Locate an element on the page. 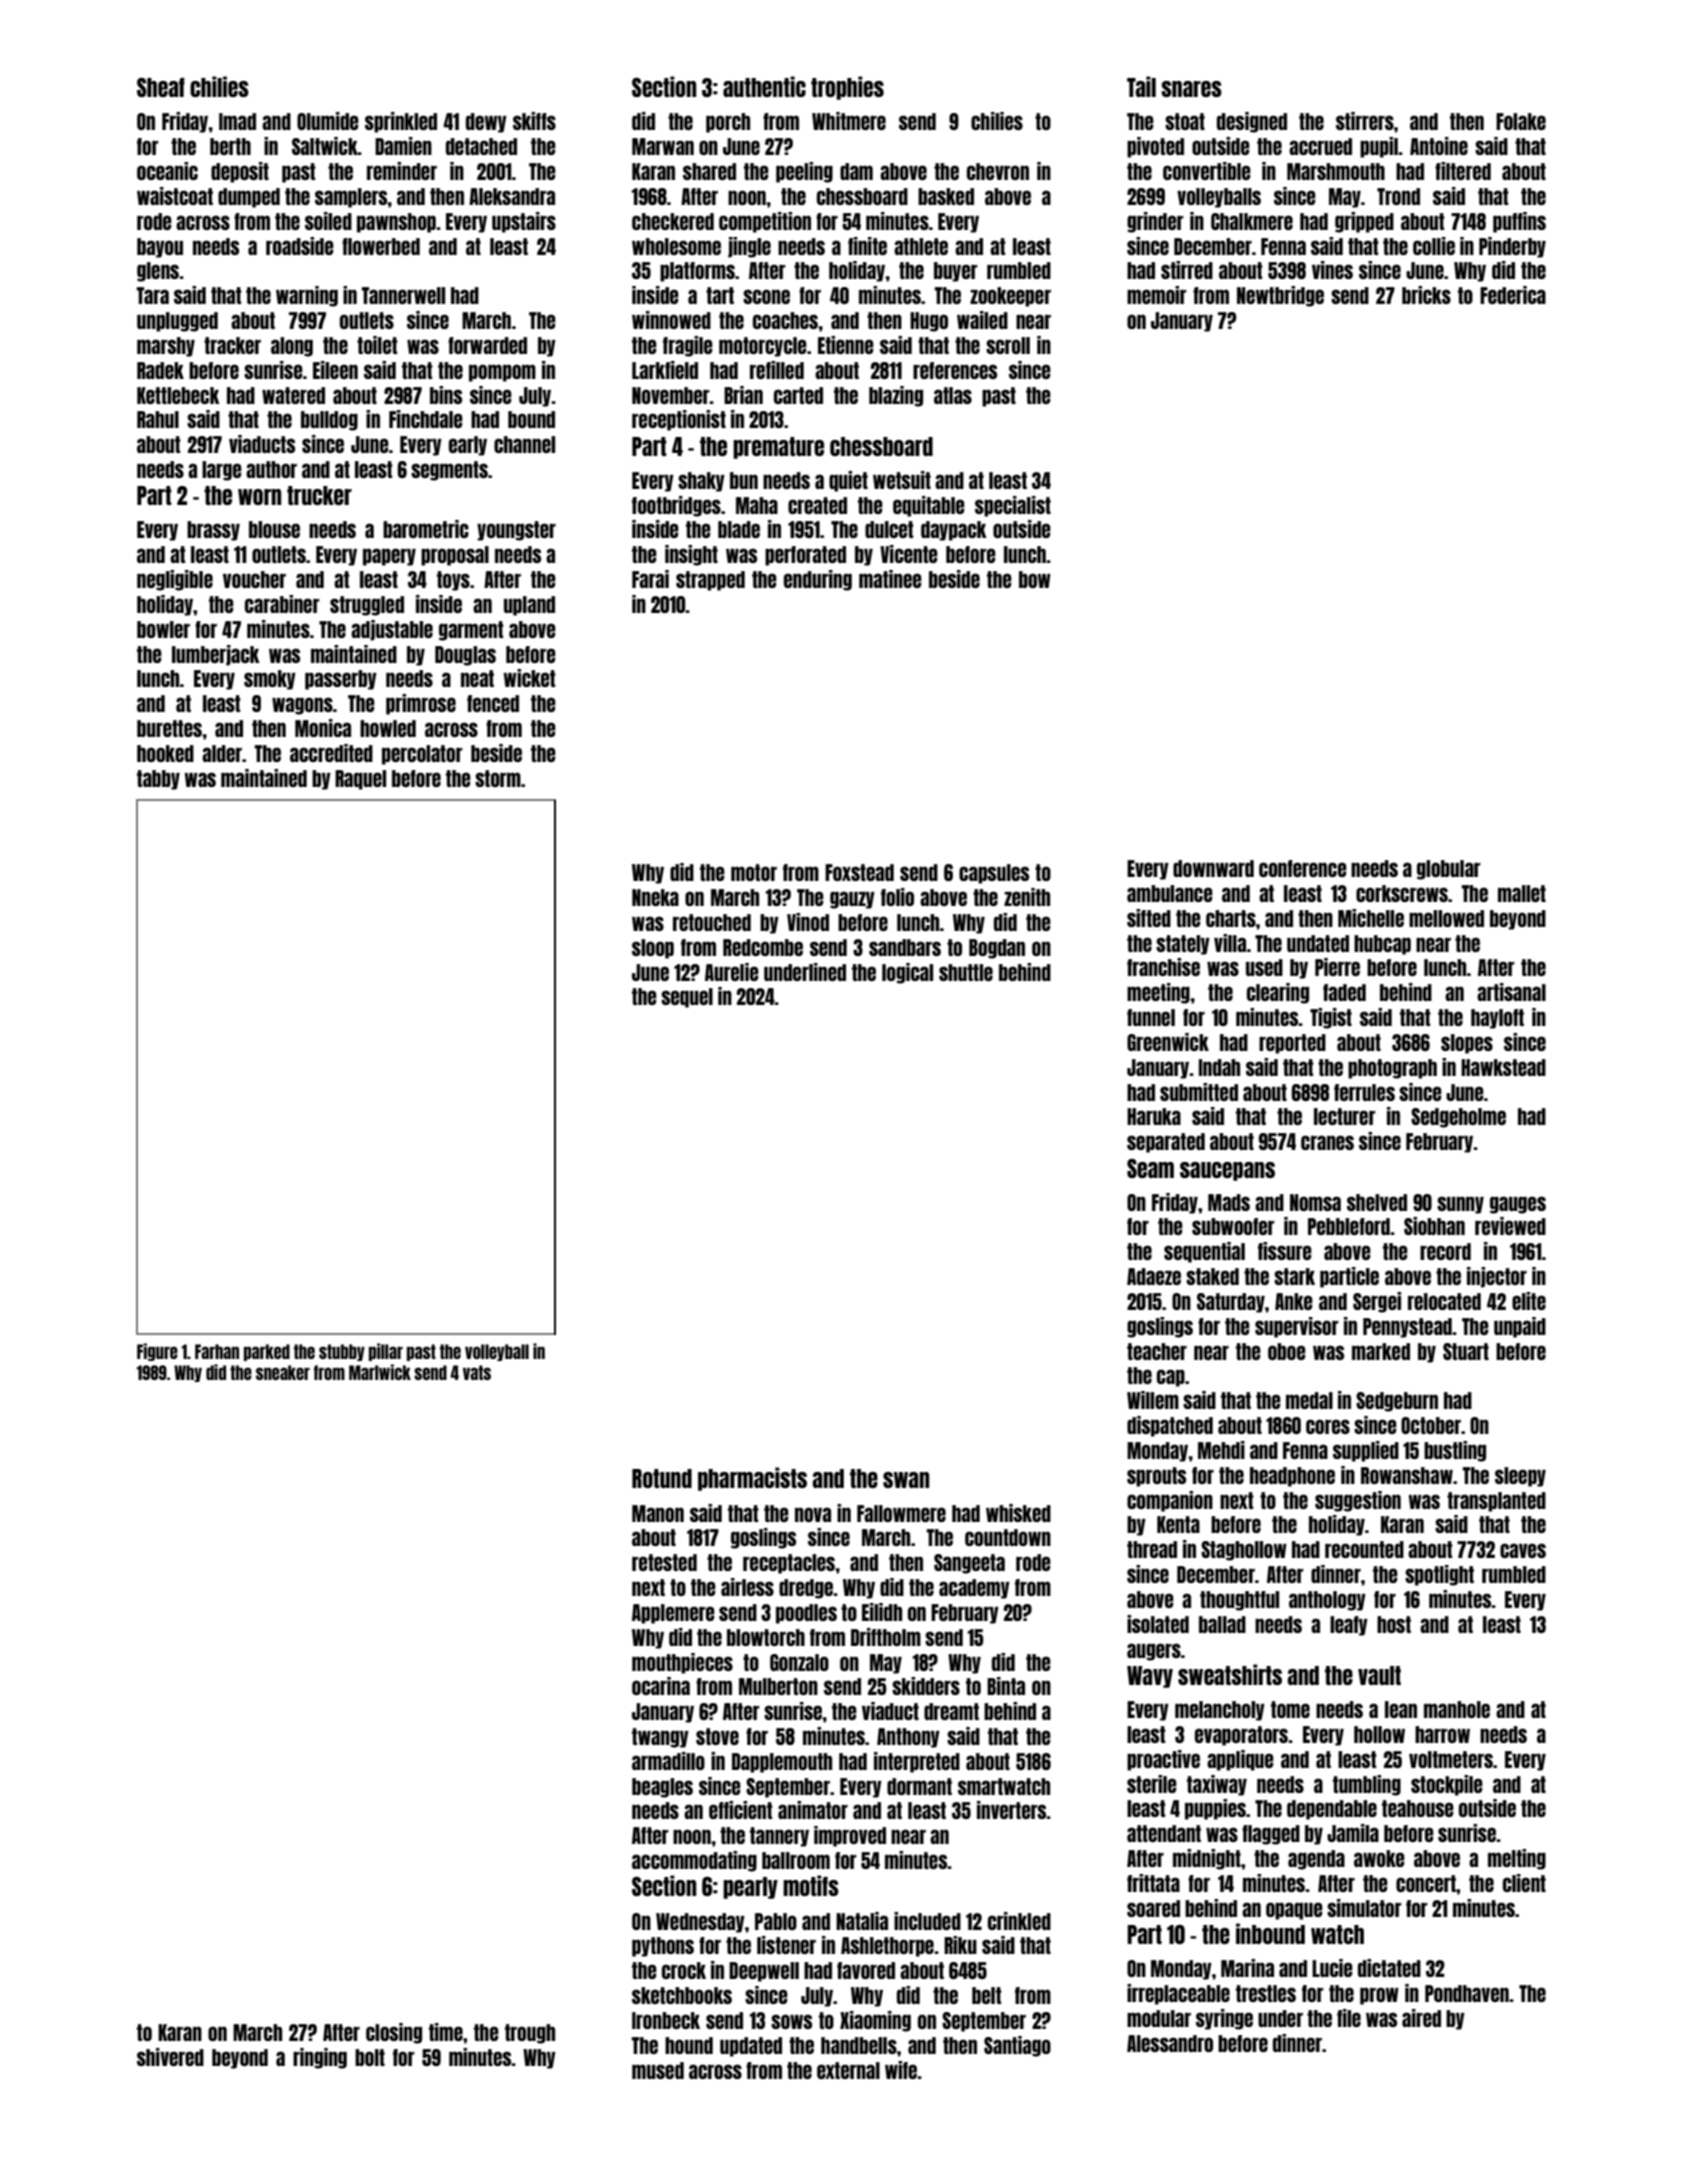 The width and height of the image is (1683, 2178). trophies is located at coordinates (847, 88).
